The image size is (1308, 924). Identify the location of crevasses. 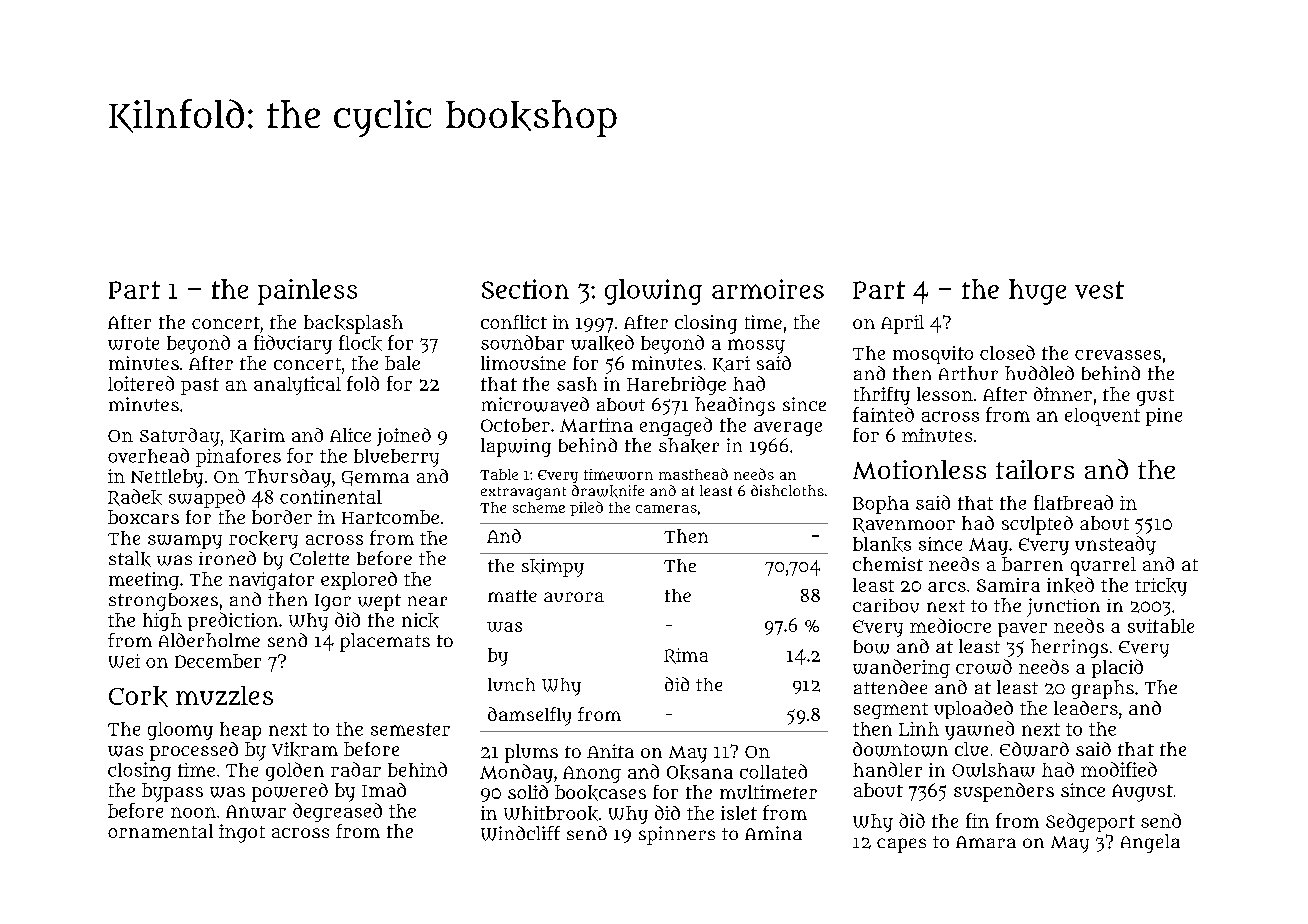
(1118, 355).
